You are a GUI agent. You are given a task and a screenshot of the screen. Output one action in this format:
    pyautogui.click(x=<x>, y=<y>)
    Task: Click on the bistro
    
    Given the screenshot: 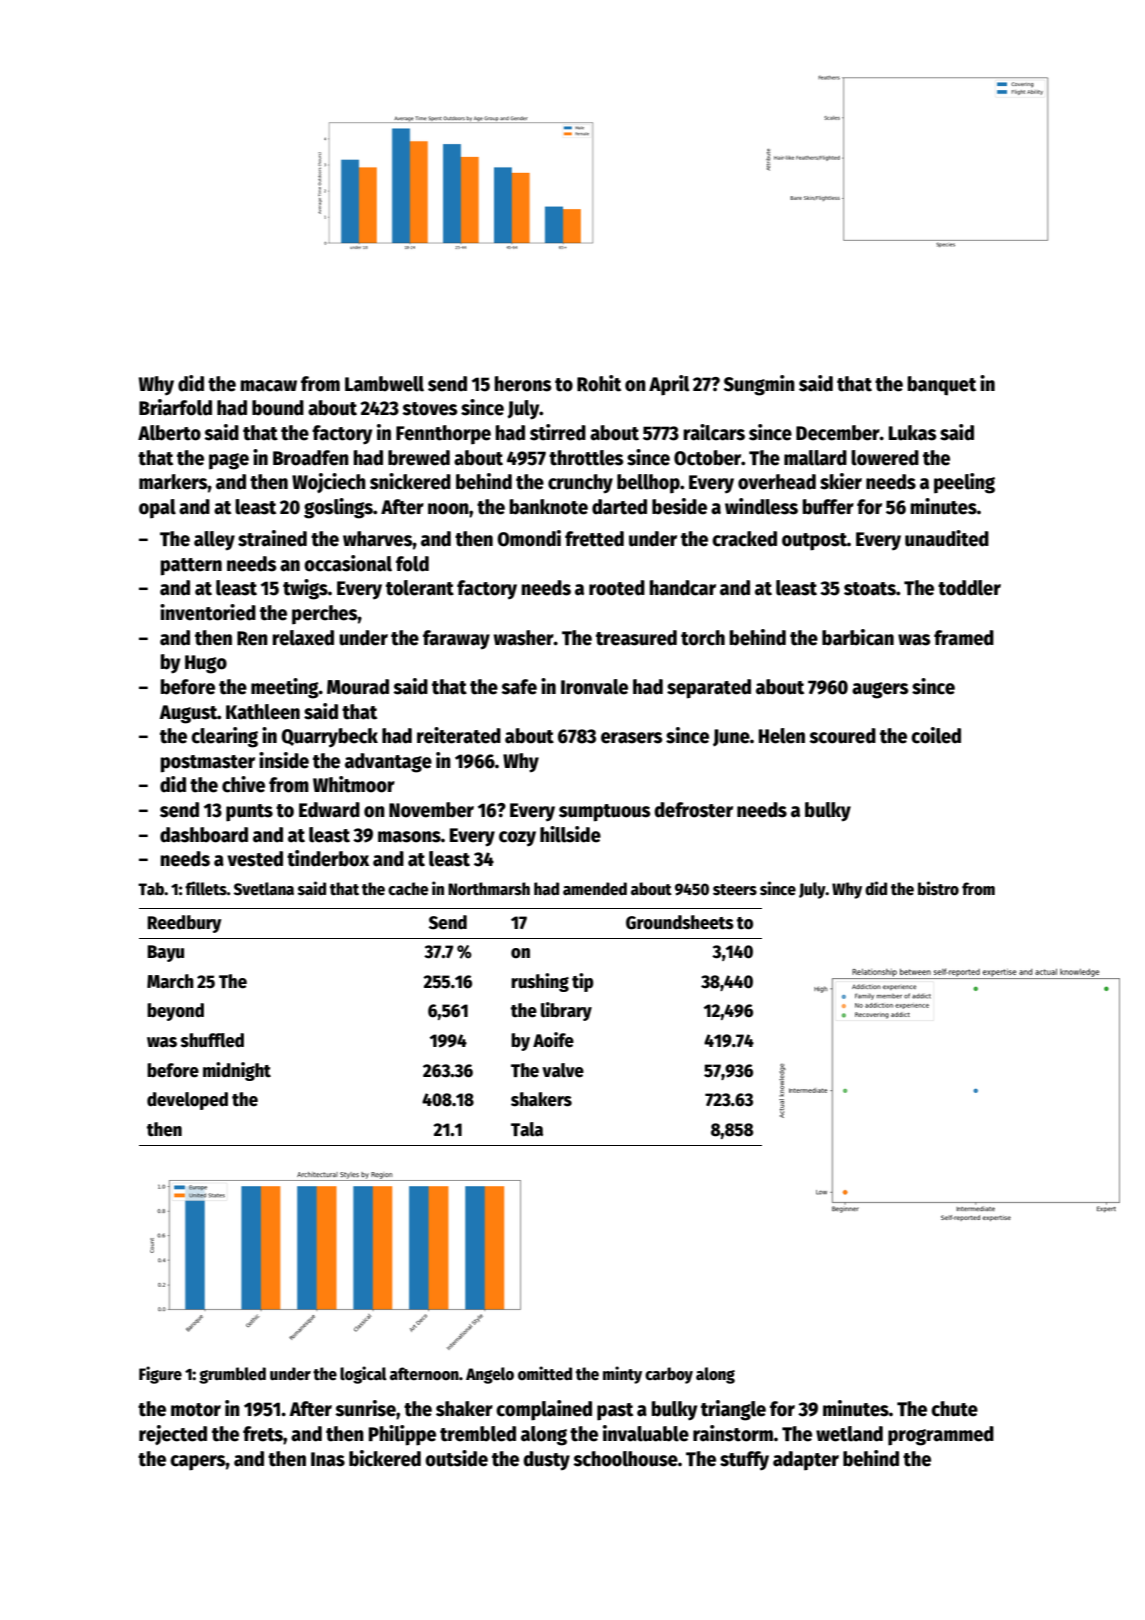 What is the action you would take?
    pyautogui.click(x=938, y=888)
